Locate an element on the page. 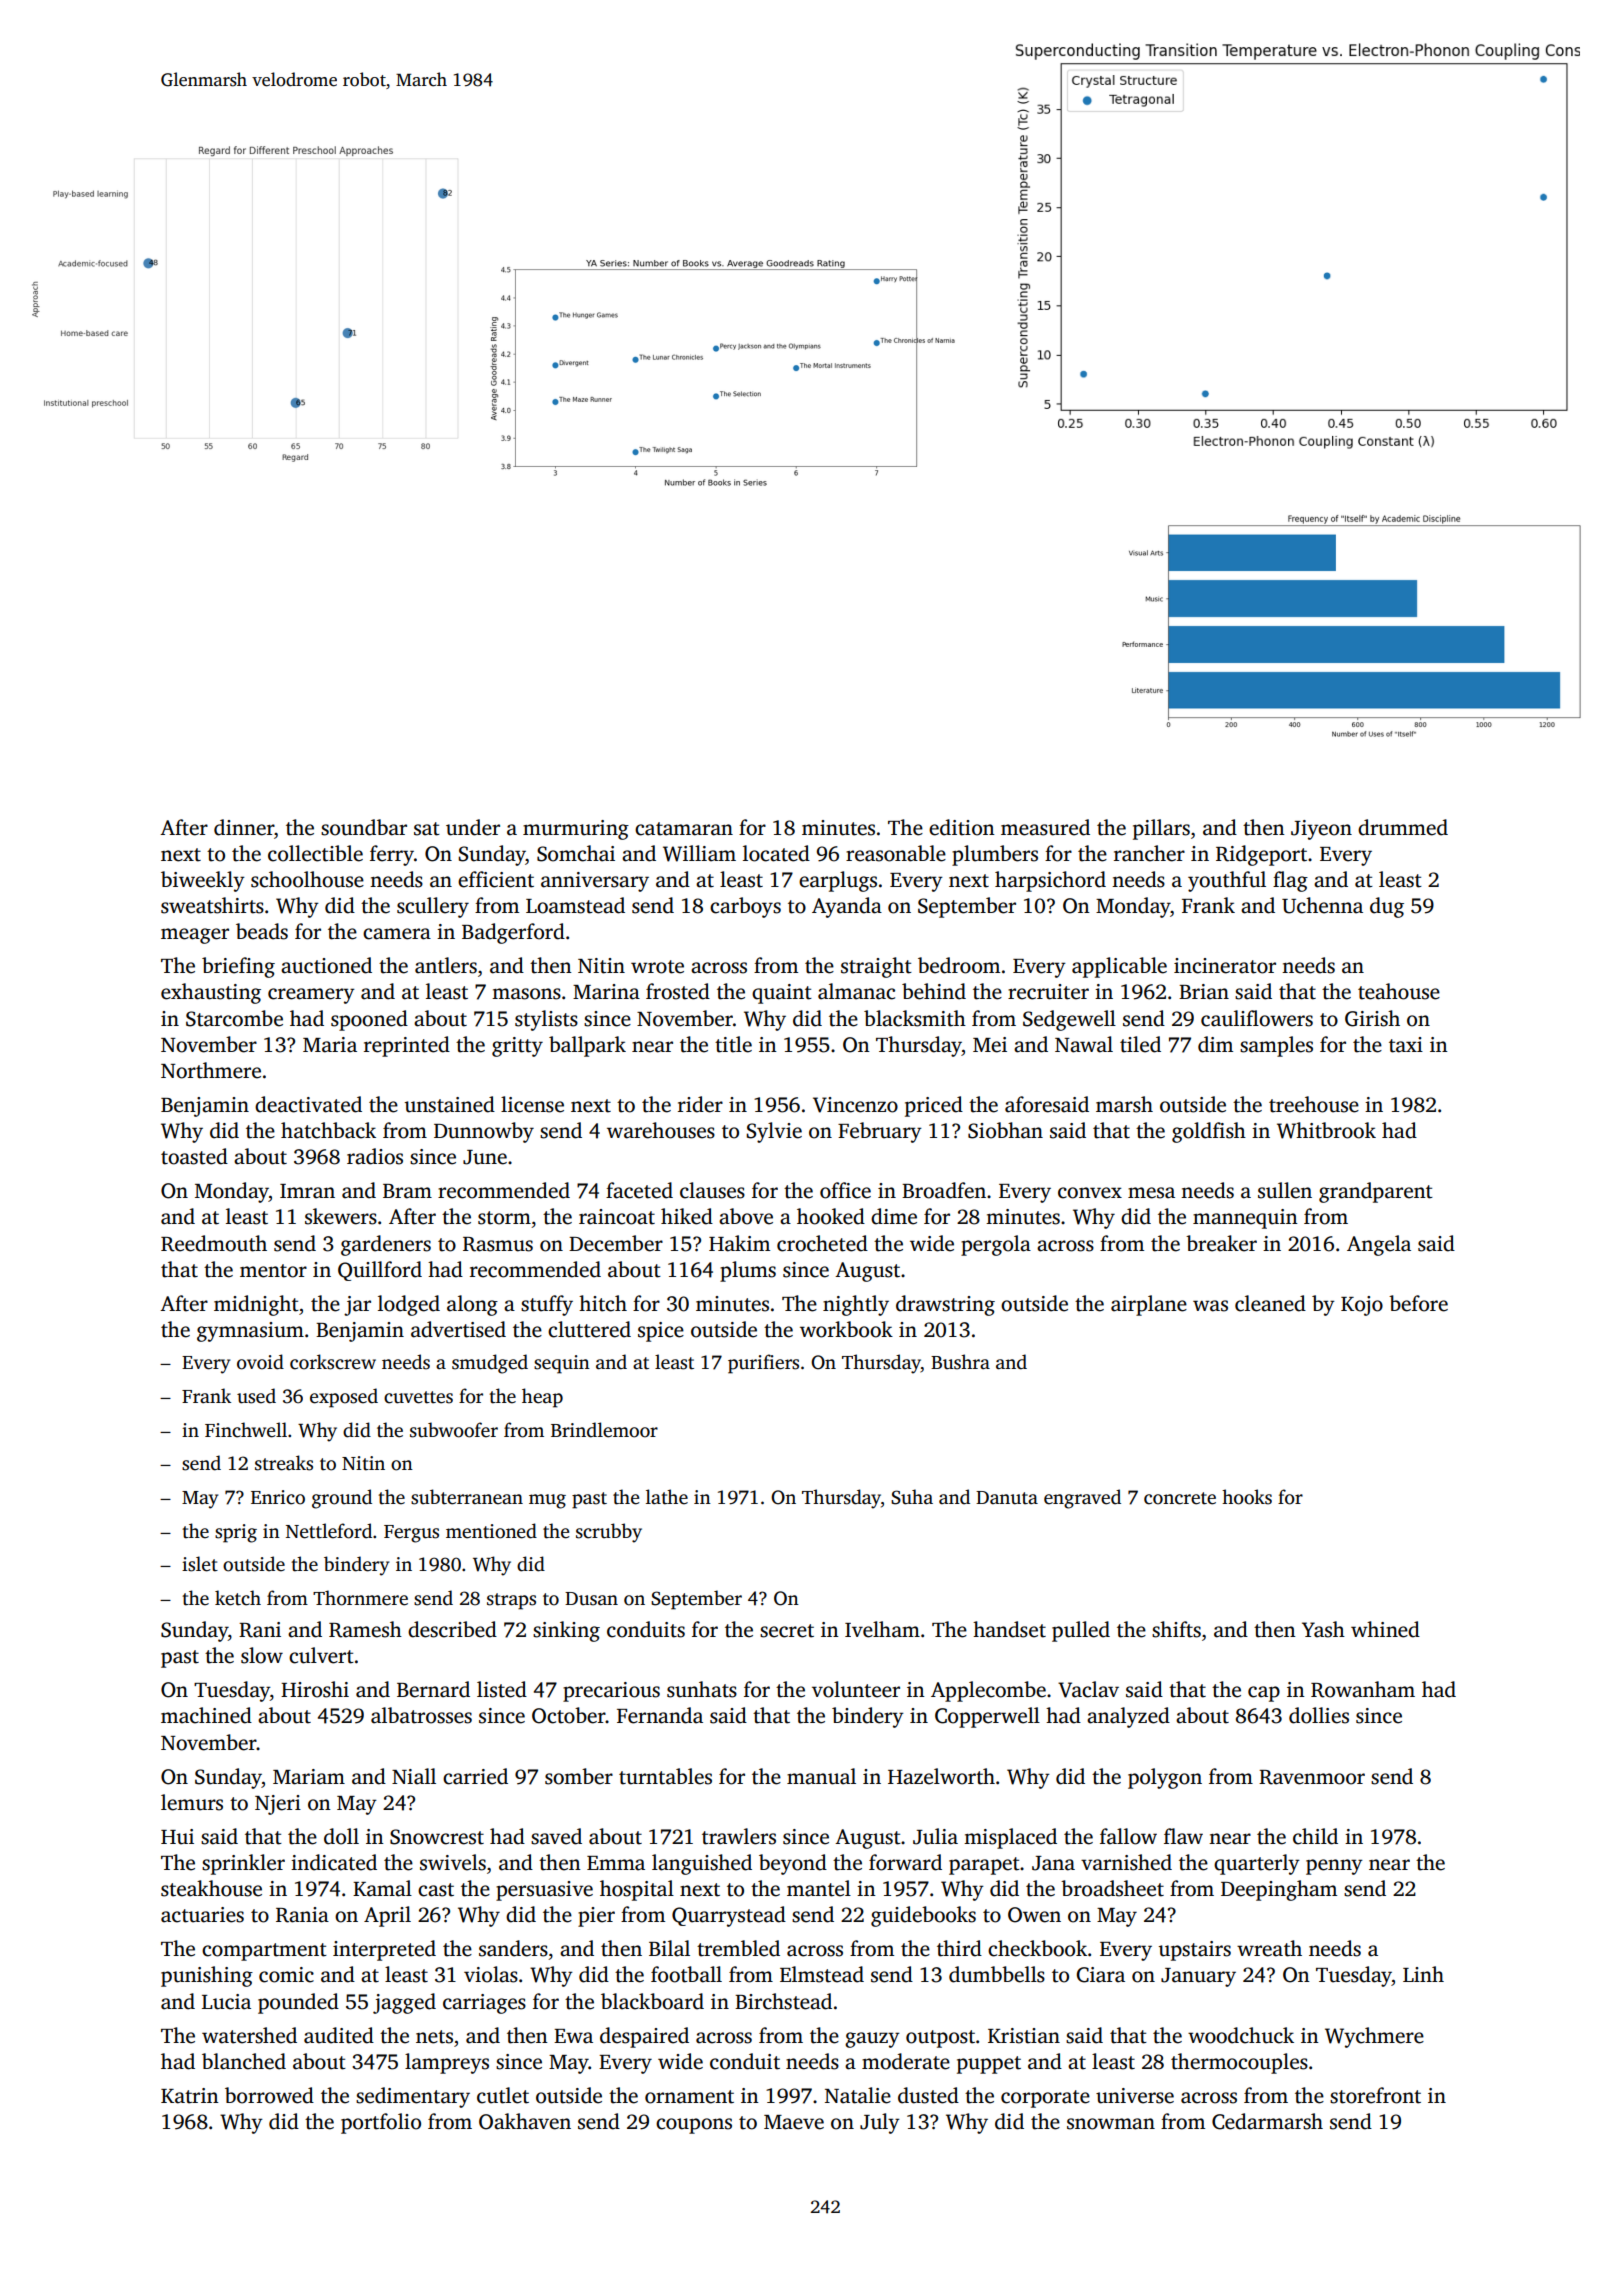 The height and width of the document is (2292, 1620). dinner is located at coordinates (244, 827).
